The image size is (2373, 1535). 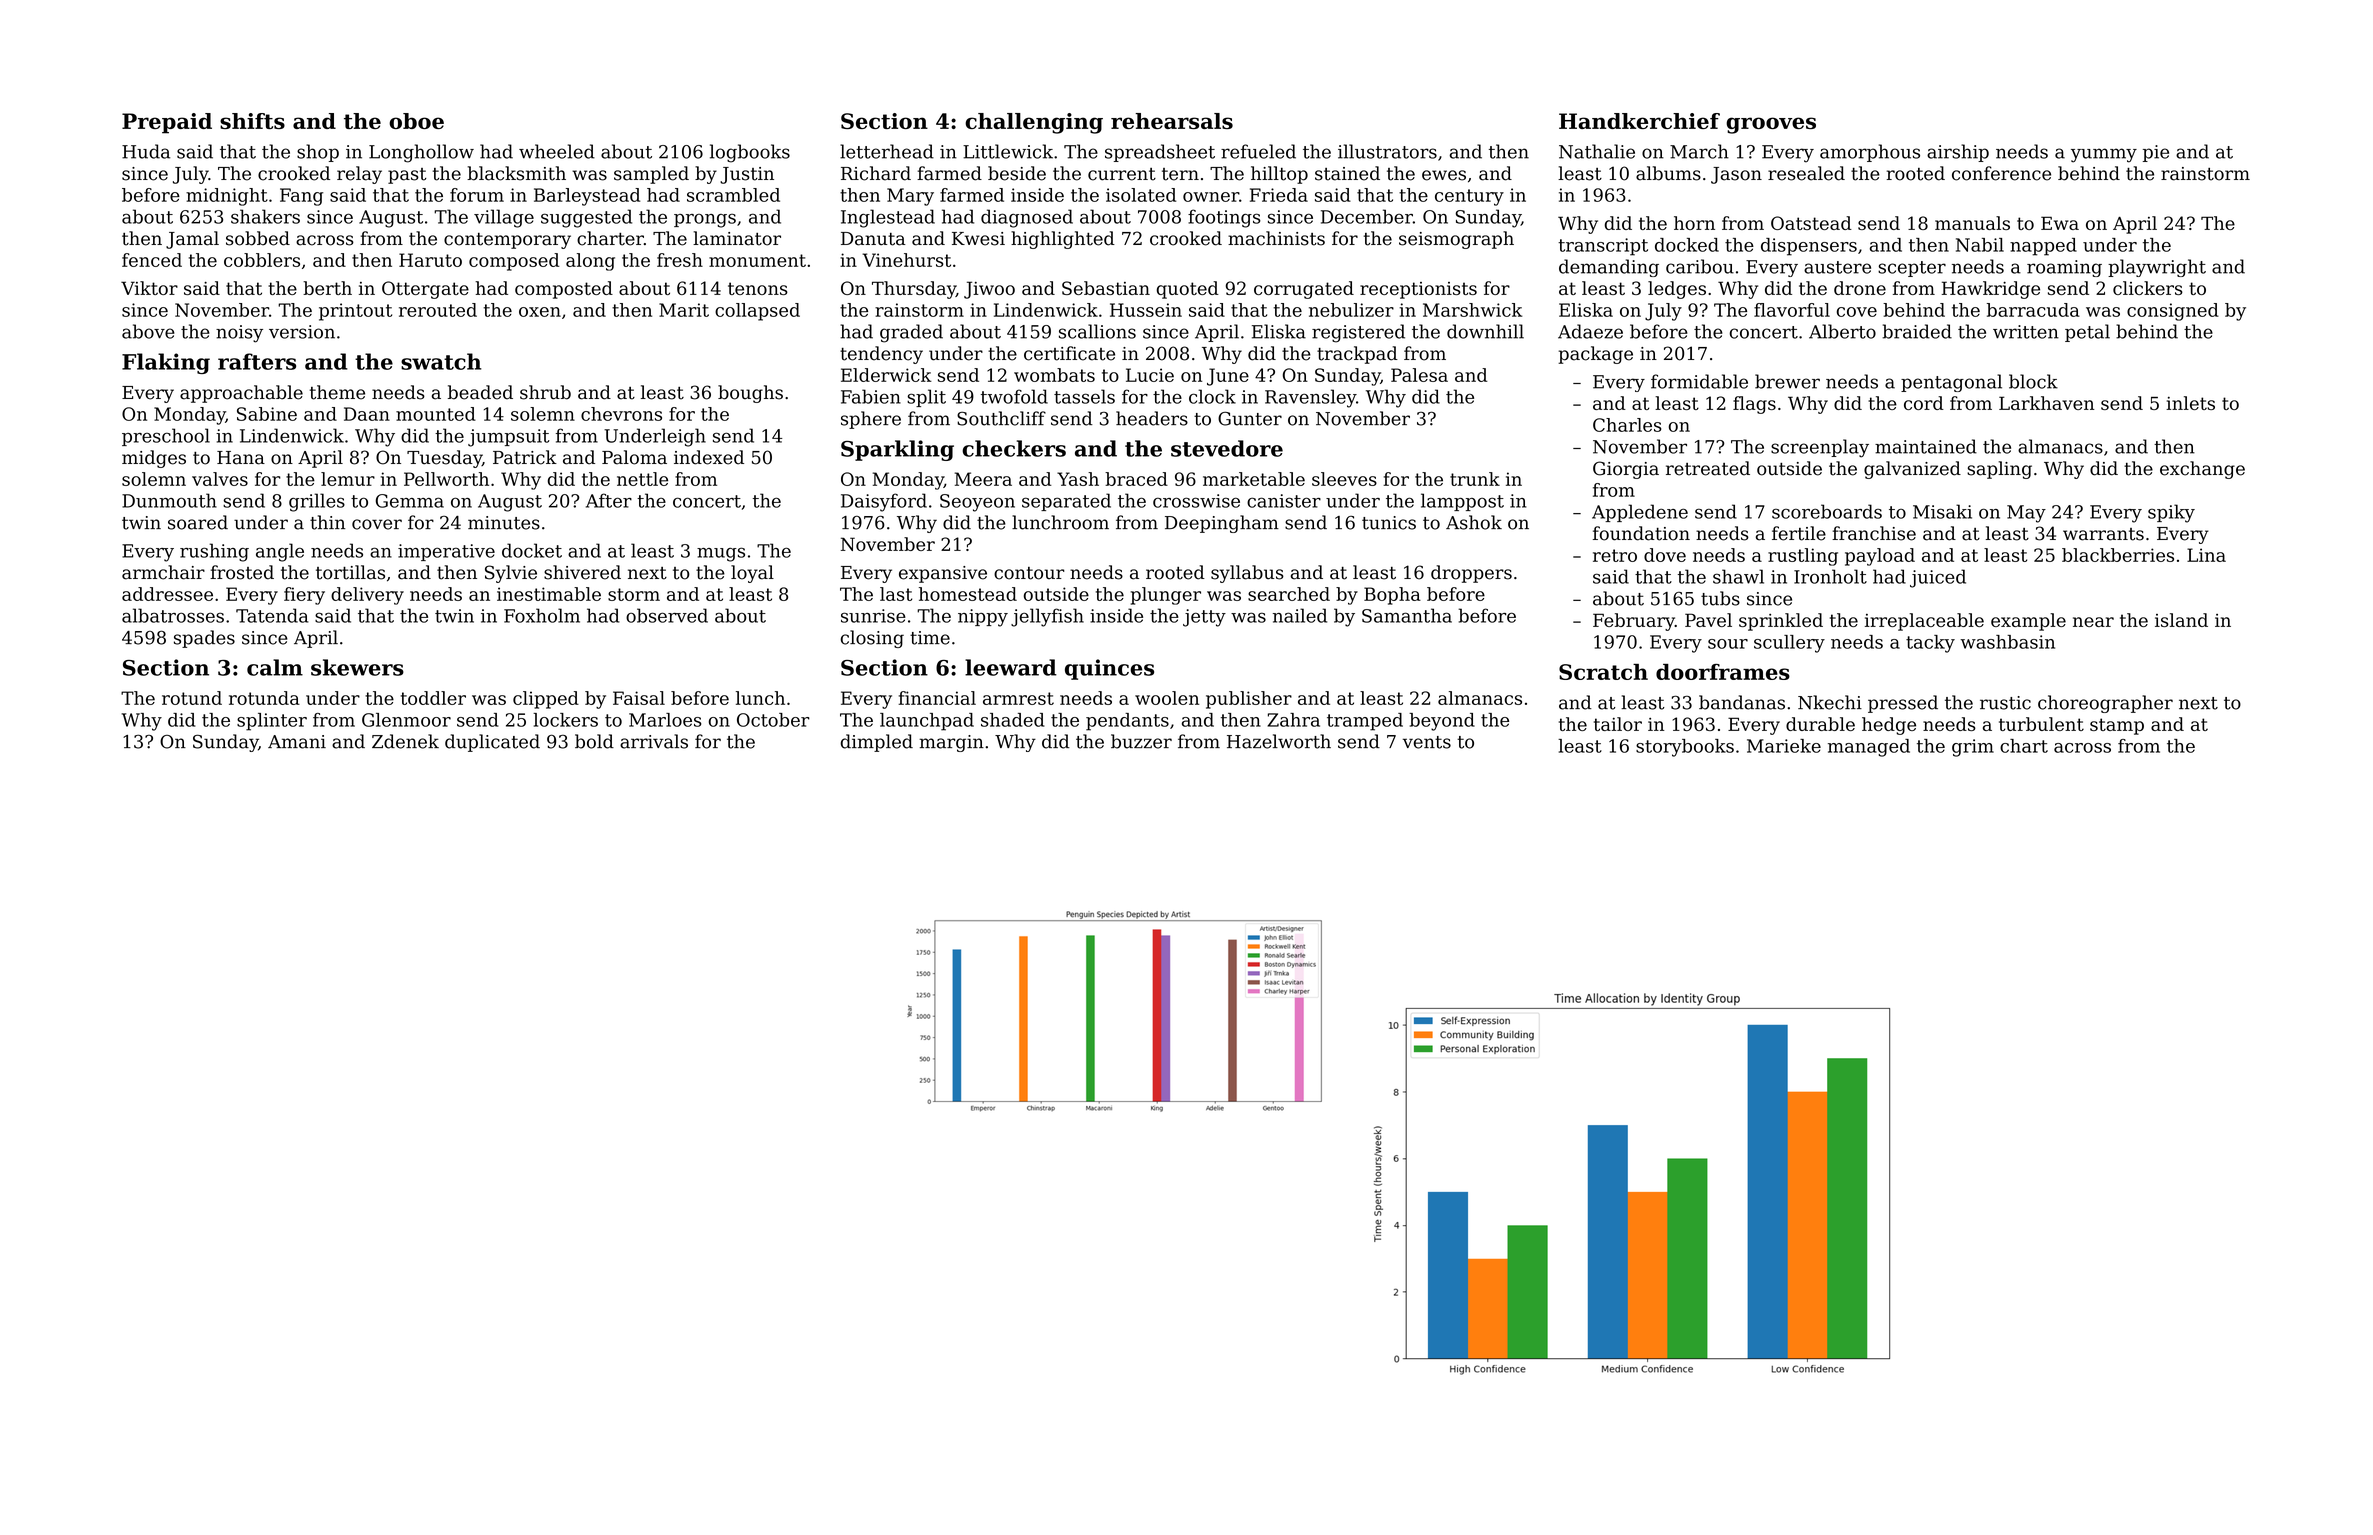 What do you see at coordinates (1160, 153) in the screenshot?
I see `spreadsheet` at bounding box center [1160, 153].
